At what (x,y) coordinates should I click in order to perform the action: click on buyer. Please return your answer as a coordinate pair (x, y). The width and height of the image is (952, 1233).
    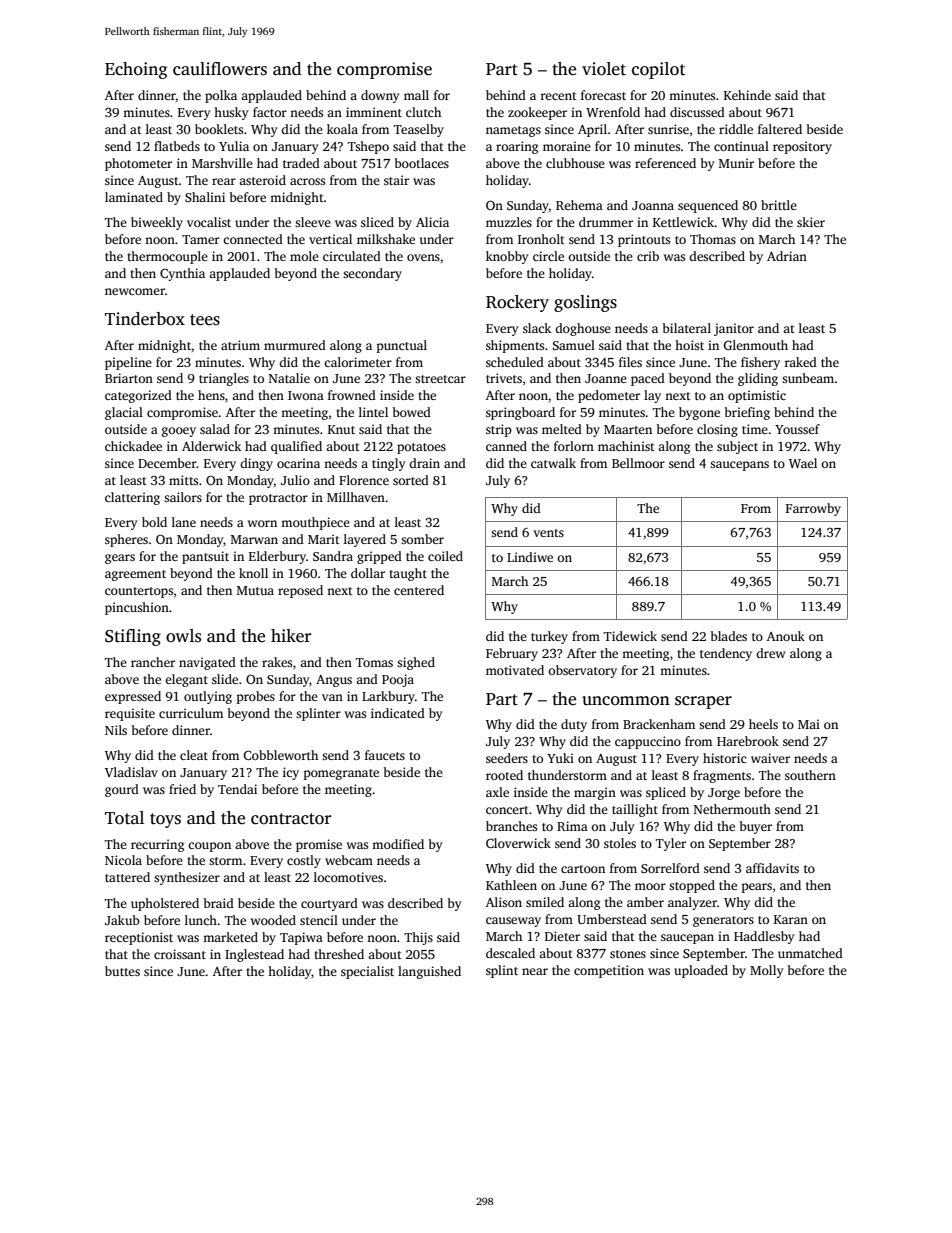
    Looking at the image, I should click on (756, 827).
